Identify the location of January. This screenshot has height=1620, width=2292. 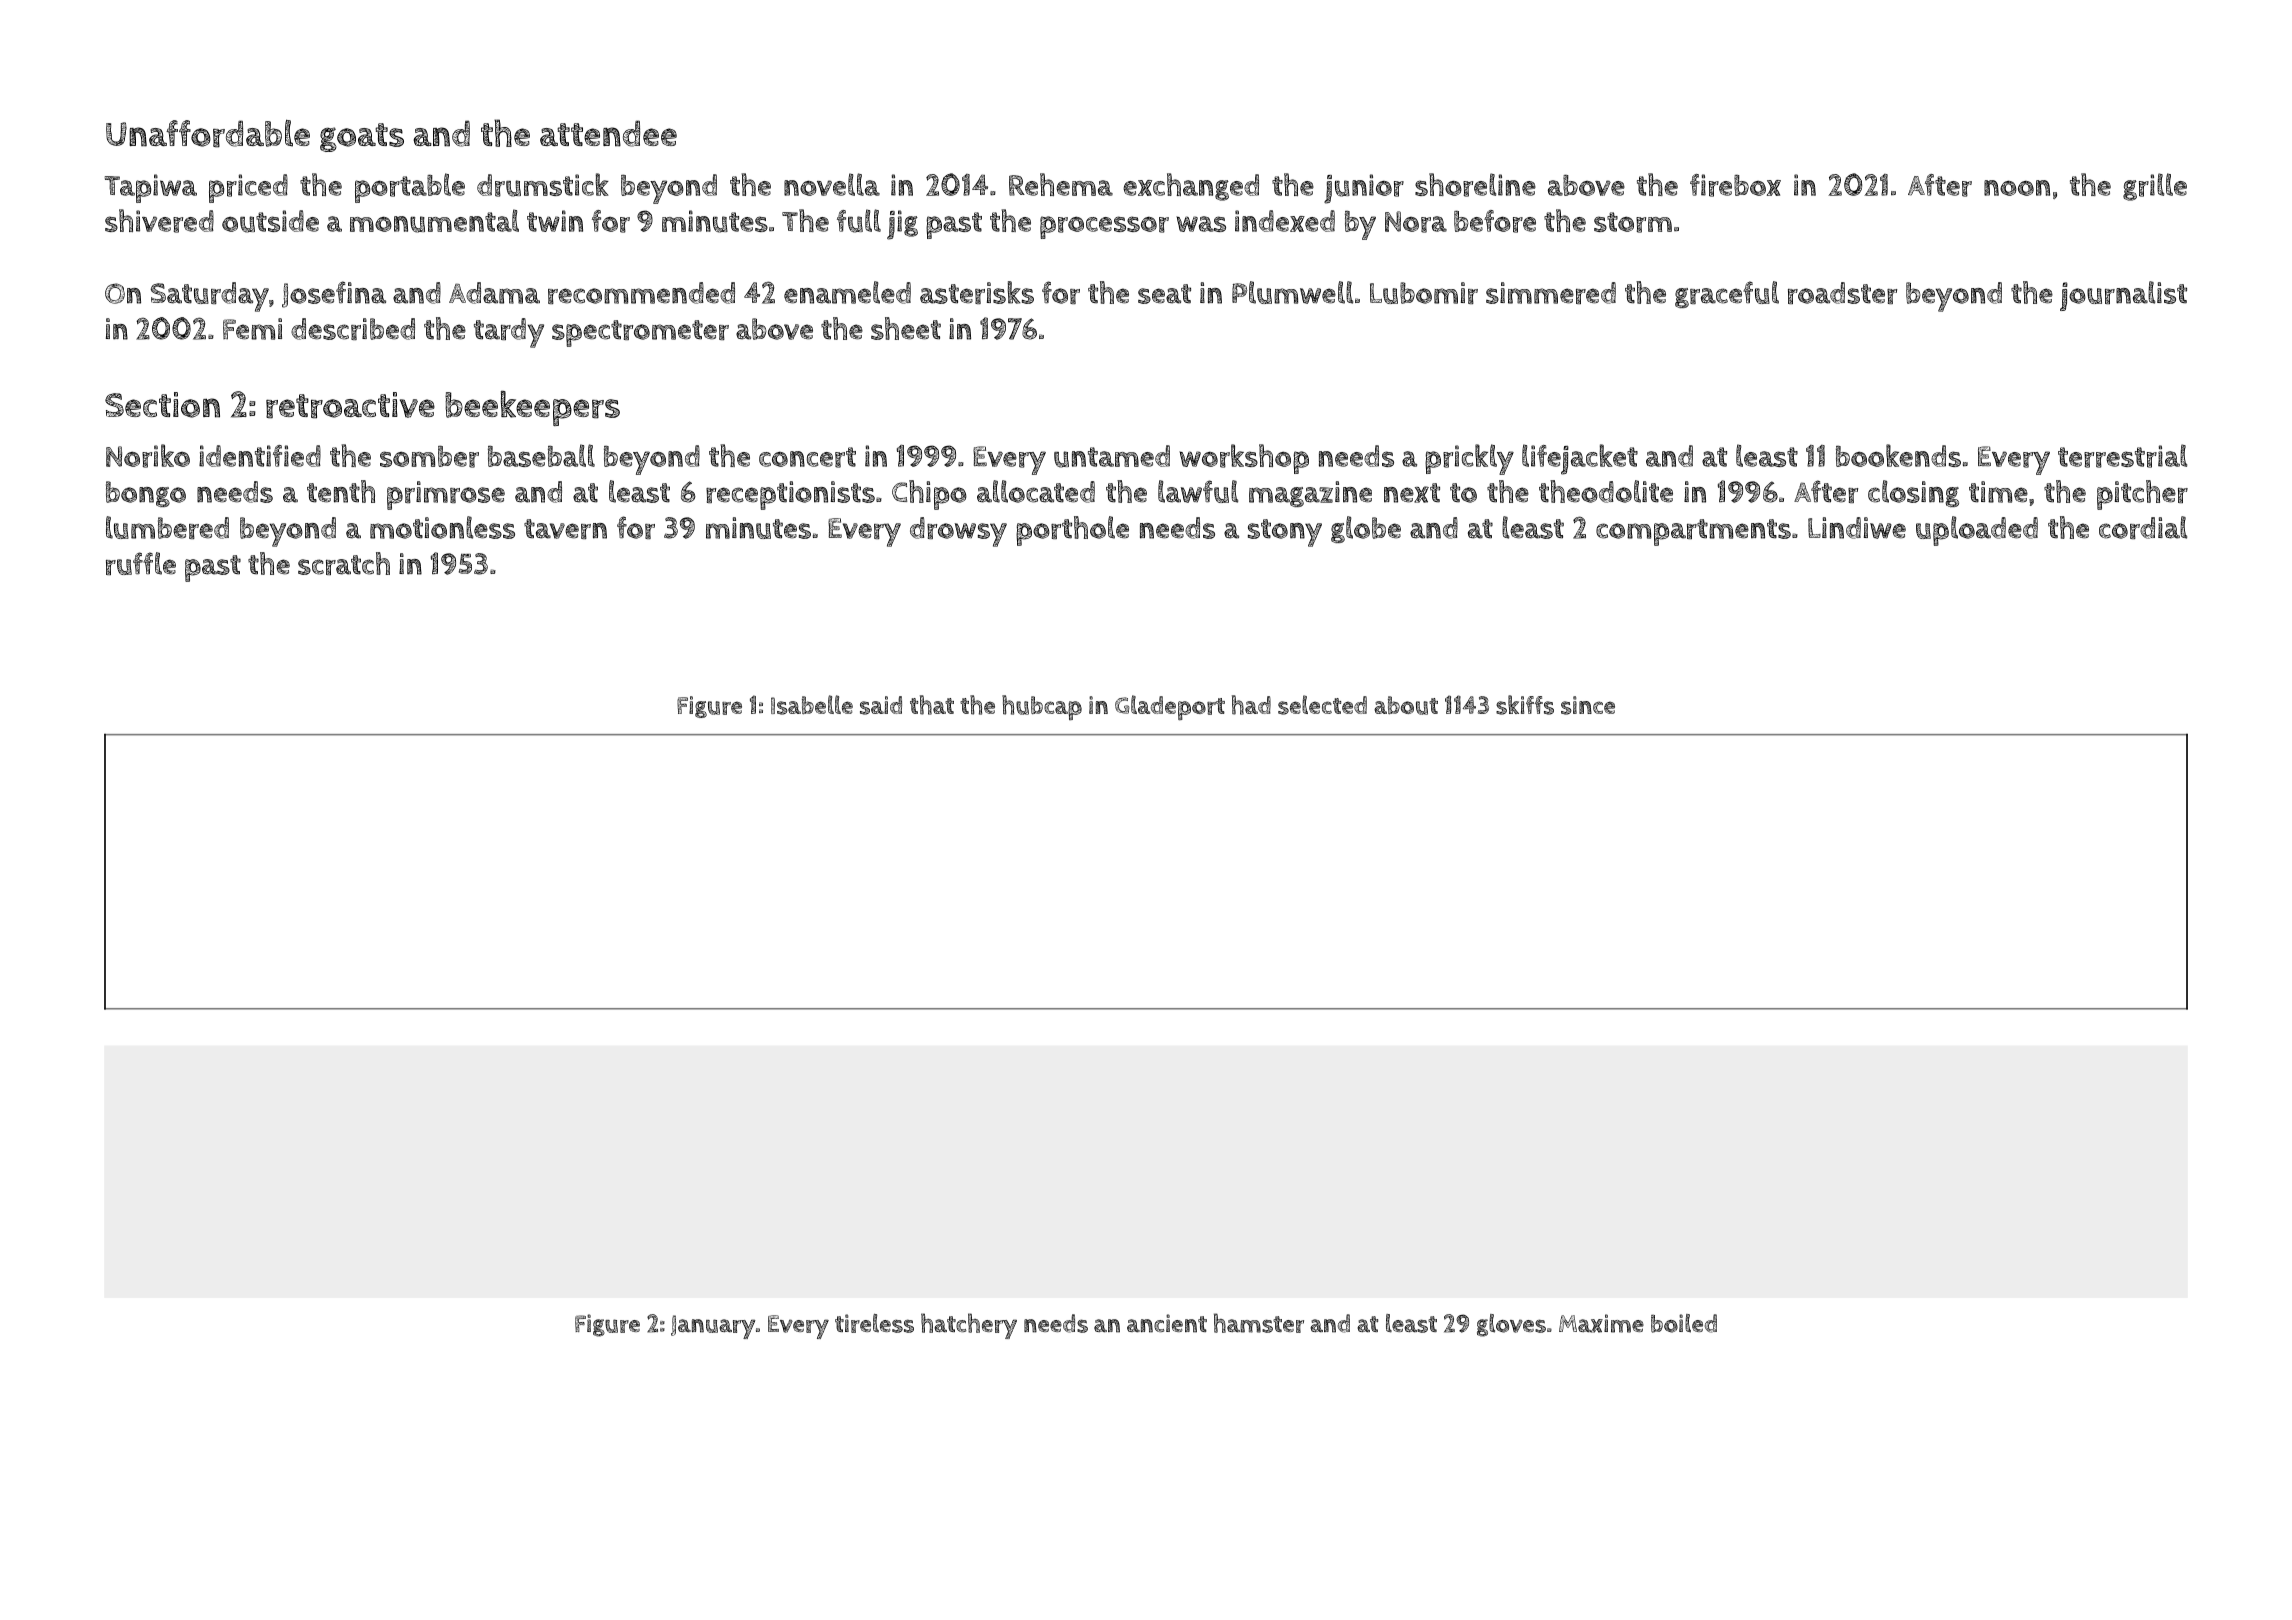
(713, 1327).
